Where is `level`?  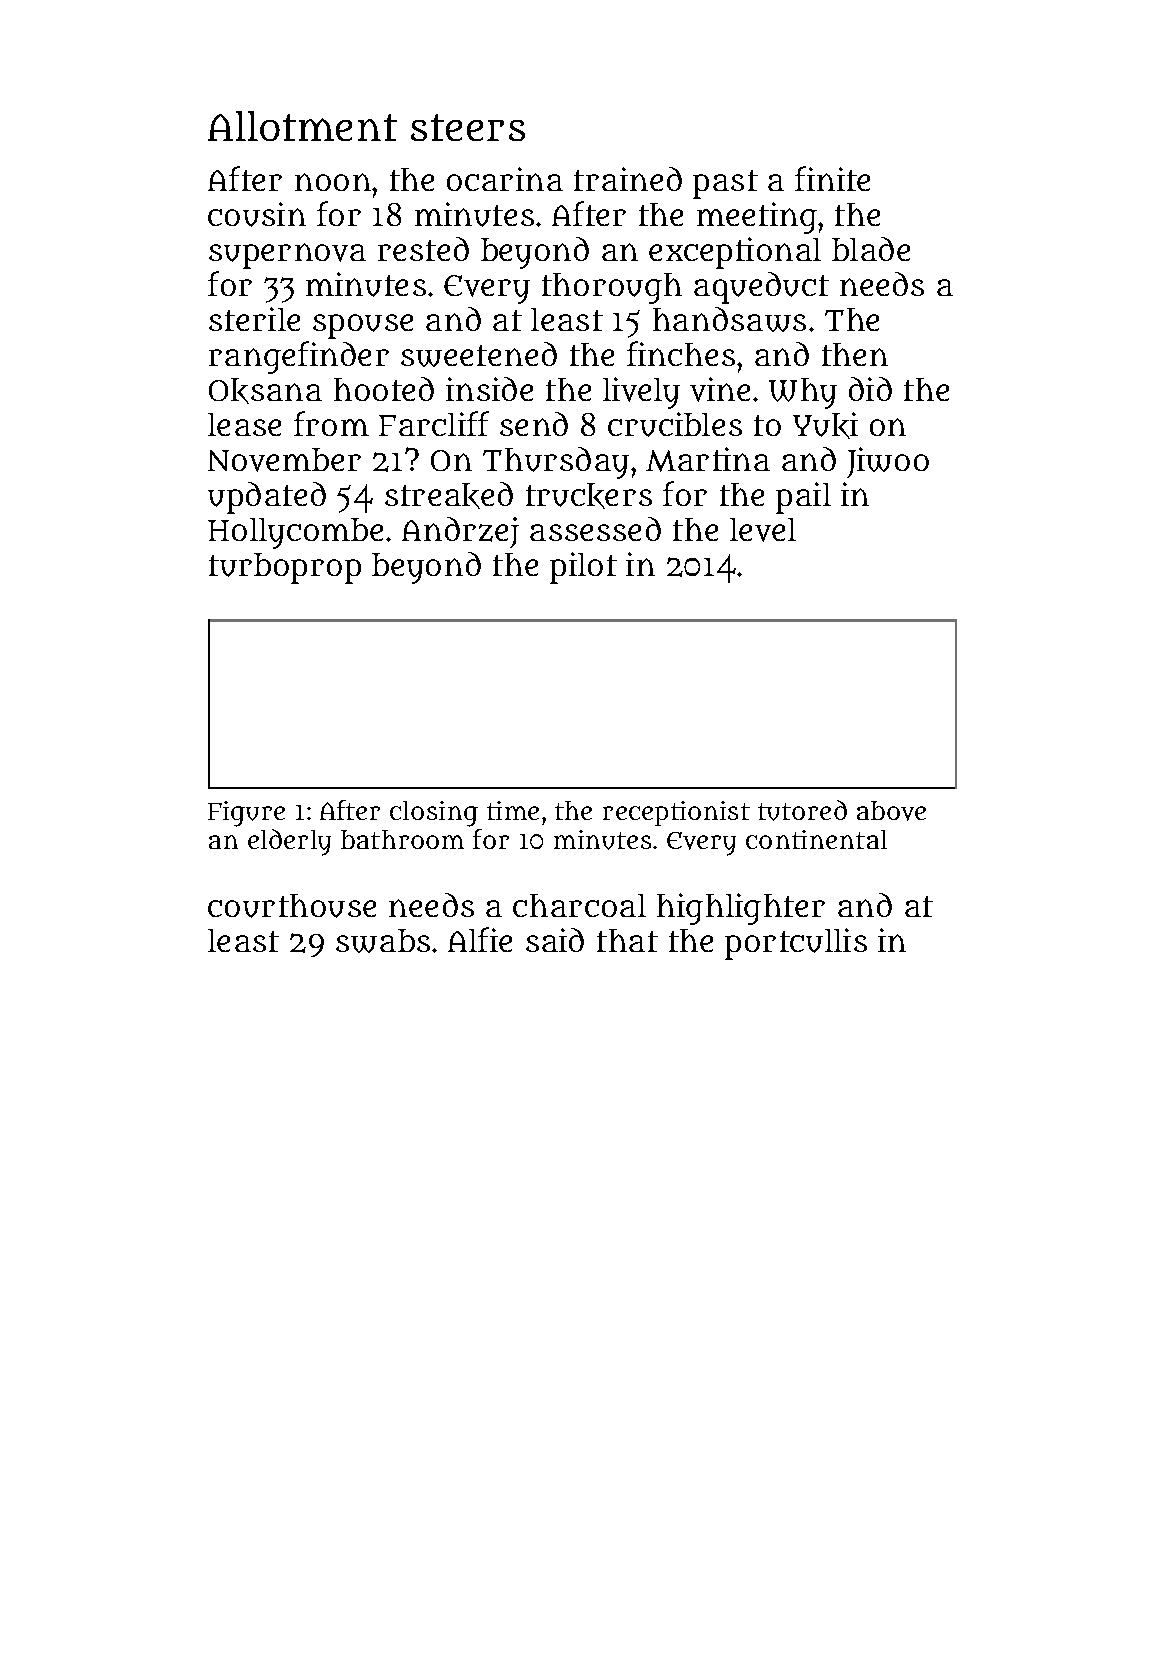 level is located at coordinates (763, 530).
